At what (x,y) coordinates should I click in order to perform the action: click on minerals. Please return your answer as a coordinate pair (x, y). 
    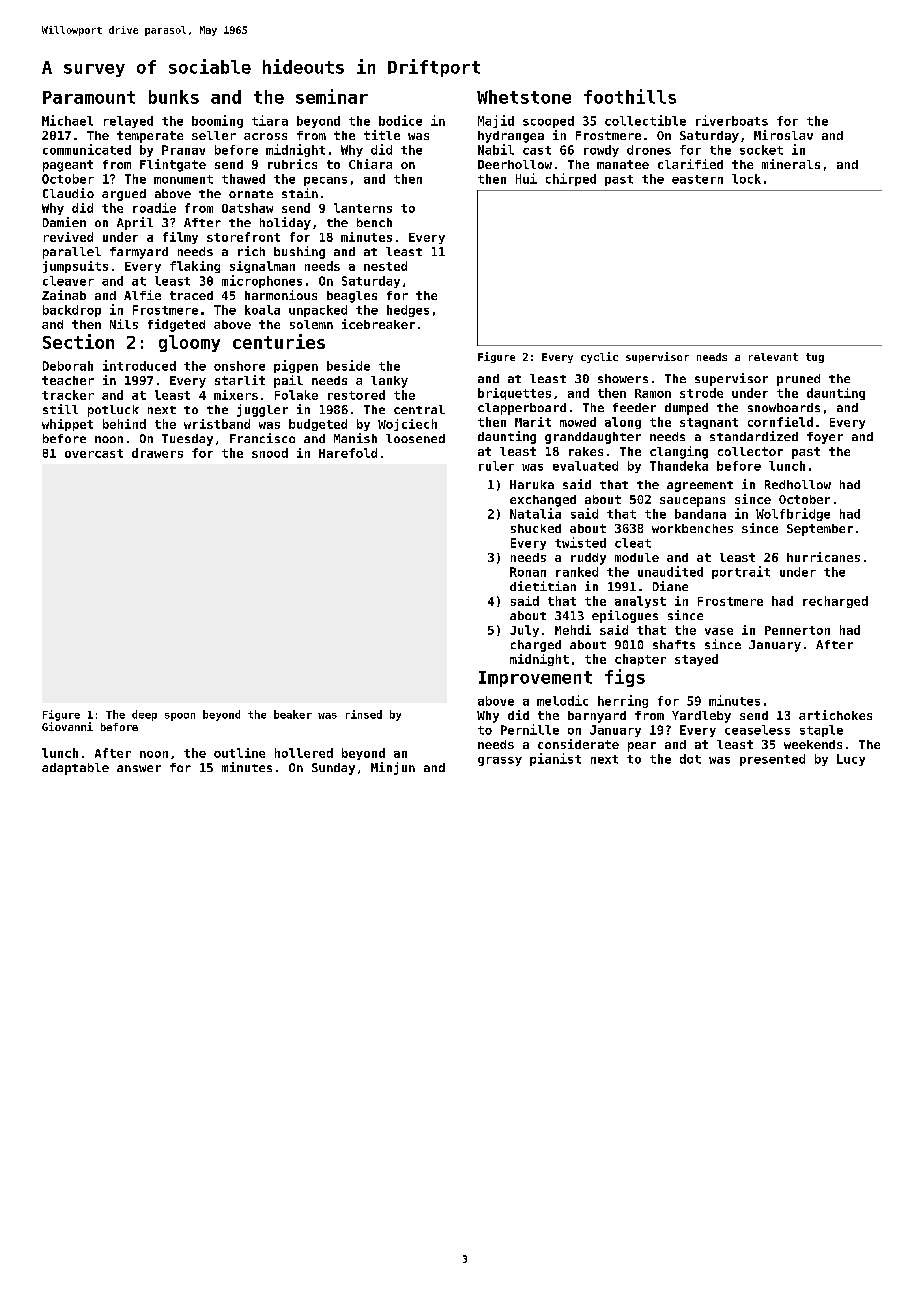
    Looking at the image, I should click on (791, 164).
